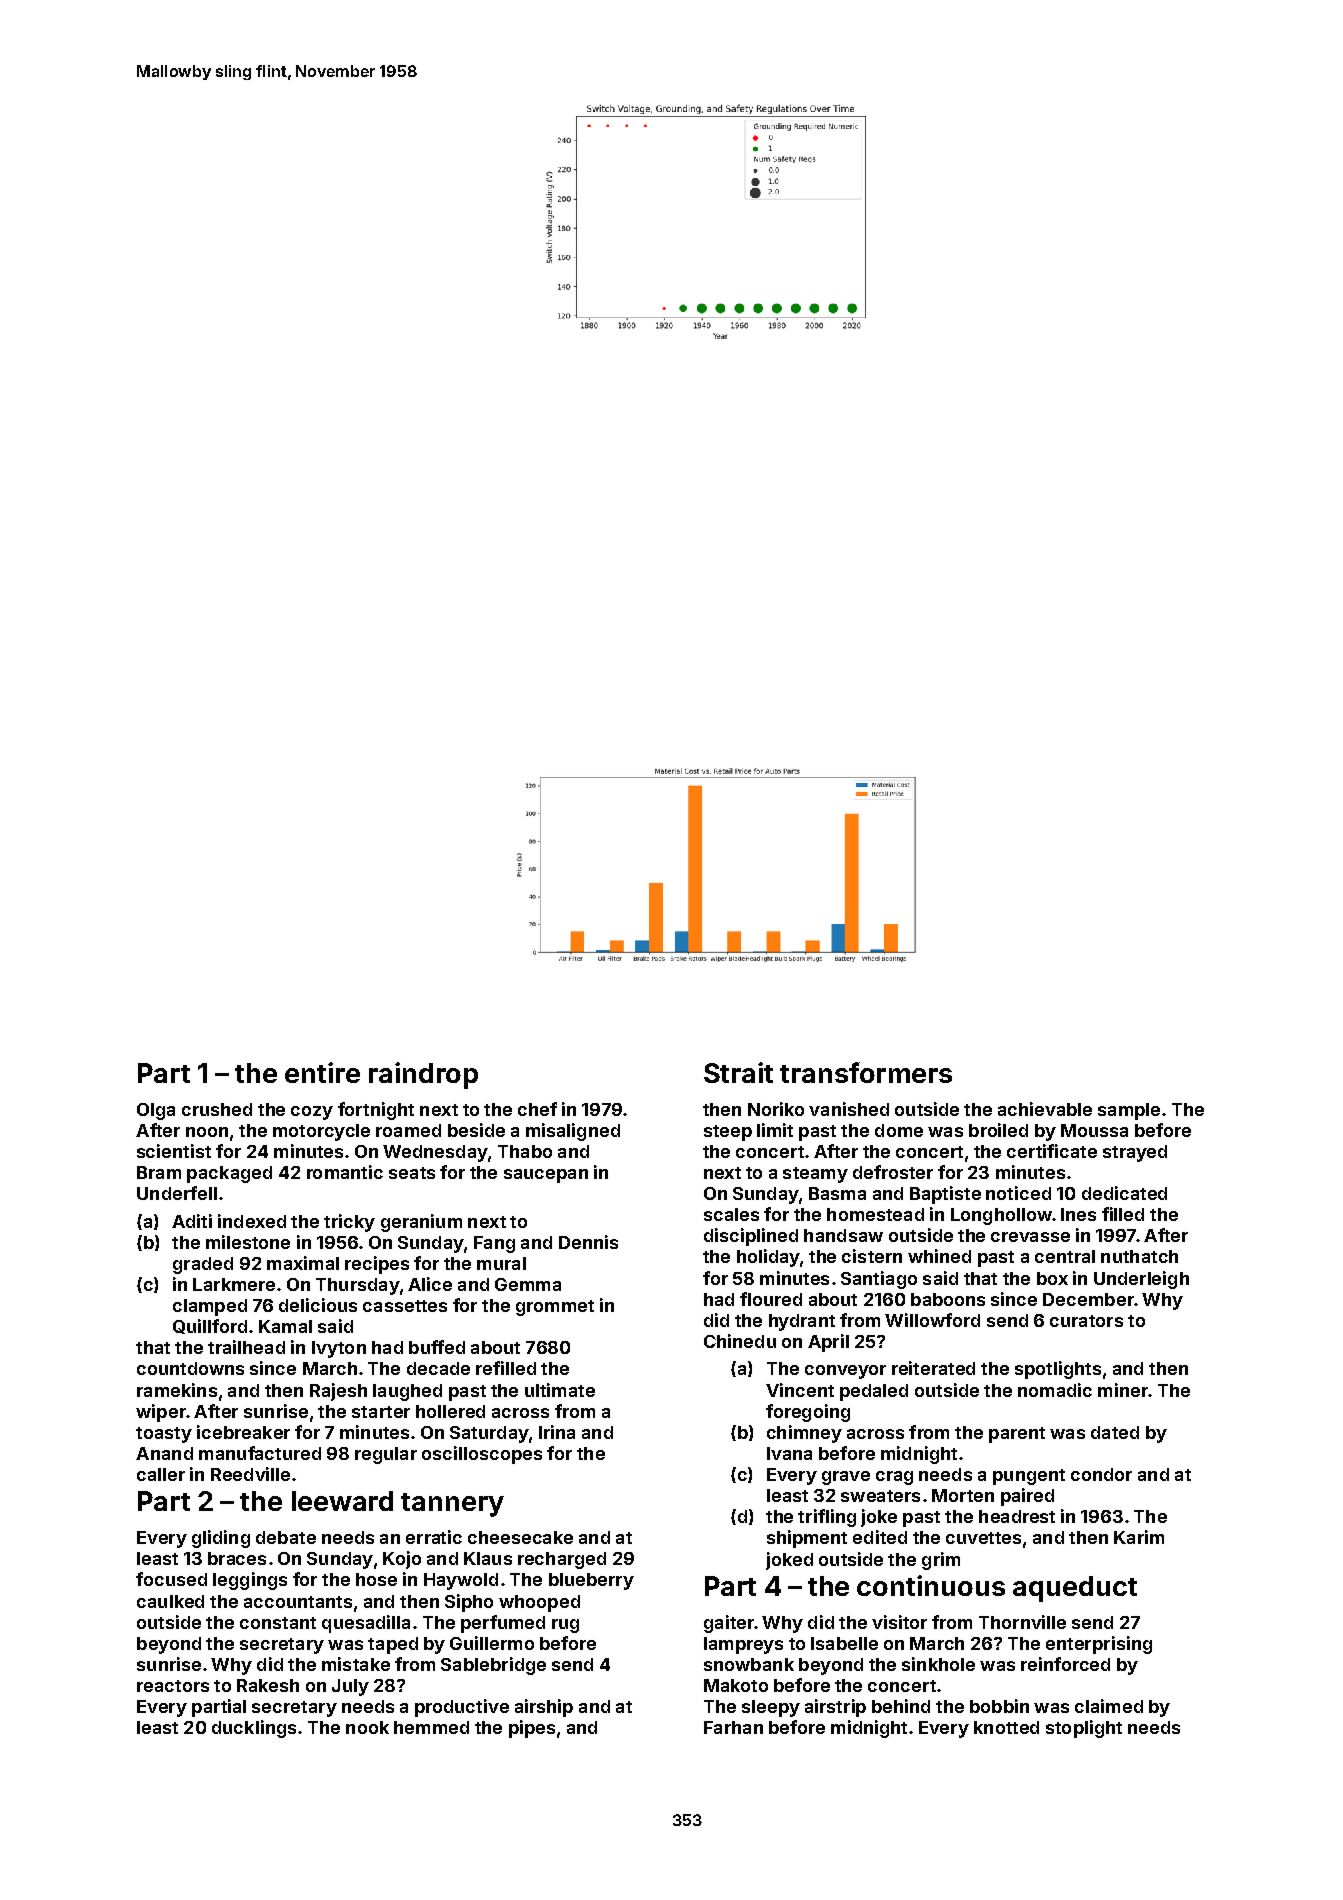 This screenshot has height=1900, width=1343. I want to click on curators, so click(1086, 1321).
